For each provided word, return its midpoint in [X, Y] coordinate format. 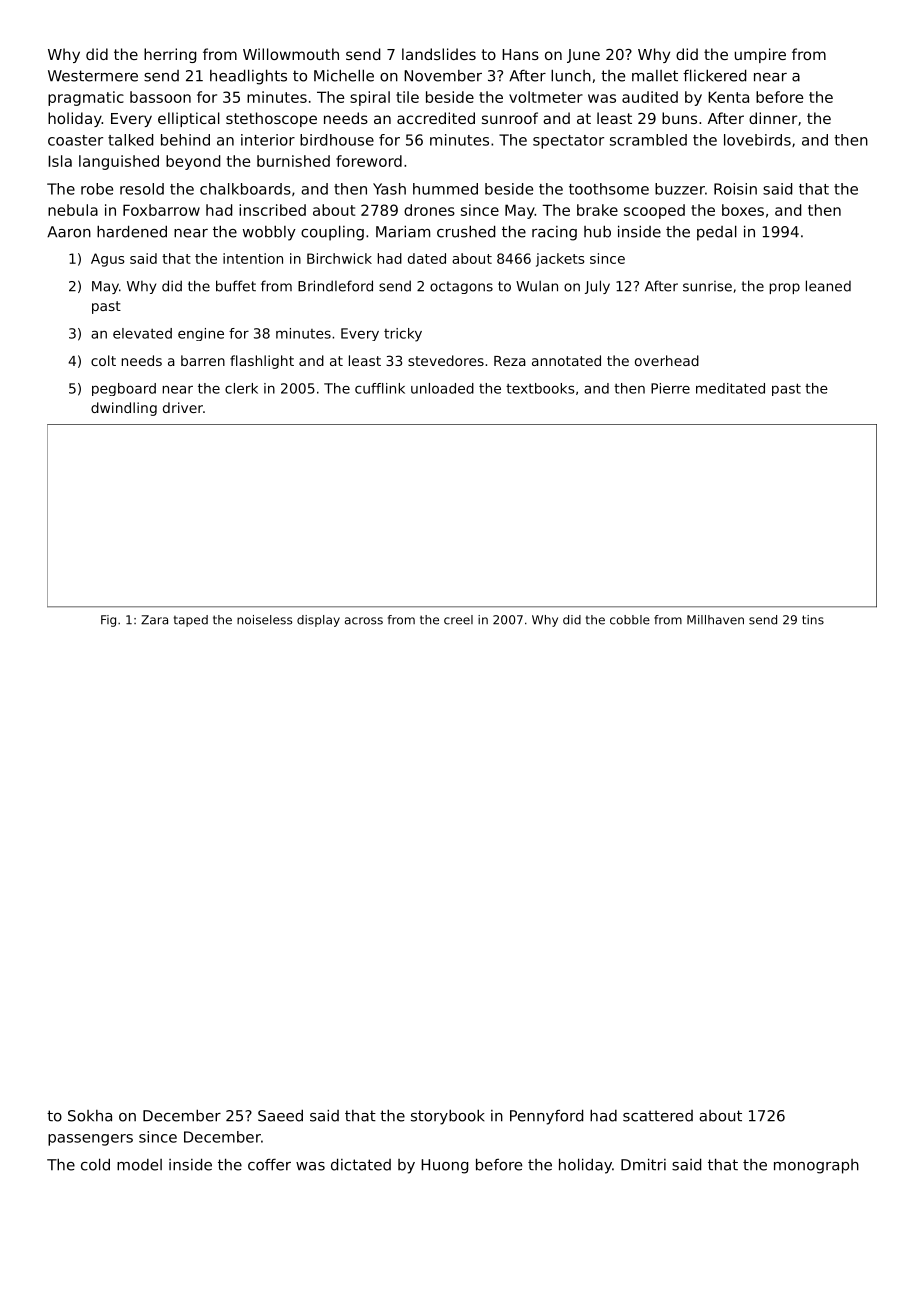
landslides [439, 54]
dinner [773, 118]
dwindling [124, 409]
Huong [444, 1166]
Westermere [93, 76]
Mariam [403, 231]
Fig [108, 621]
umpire [760, 55]
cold [95, 1164]
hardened [132, 231]
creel [458, 620]
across [364, 621]
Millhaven [715, 620]
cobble [630, 620]
